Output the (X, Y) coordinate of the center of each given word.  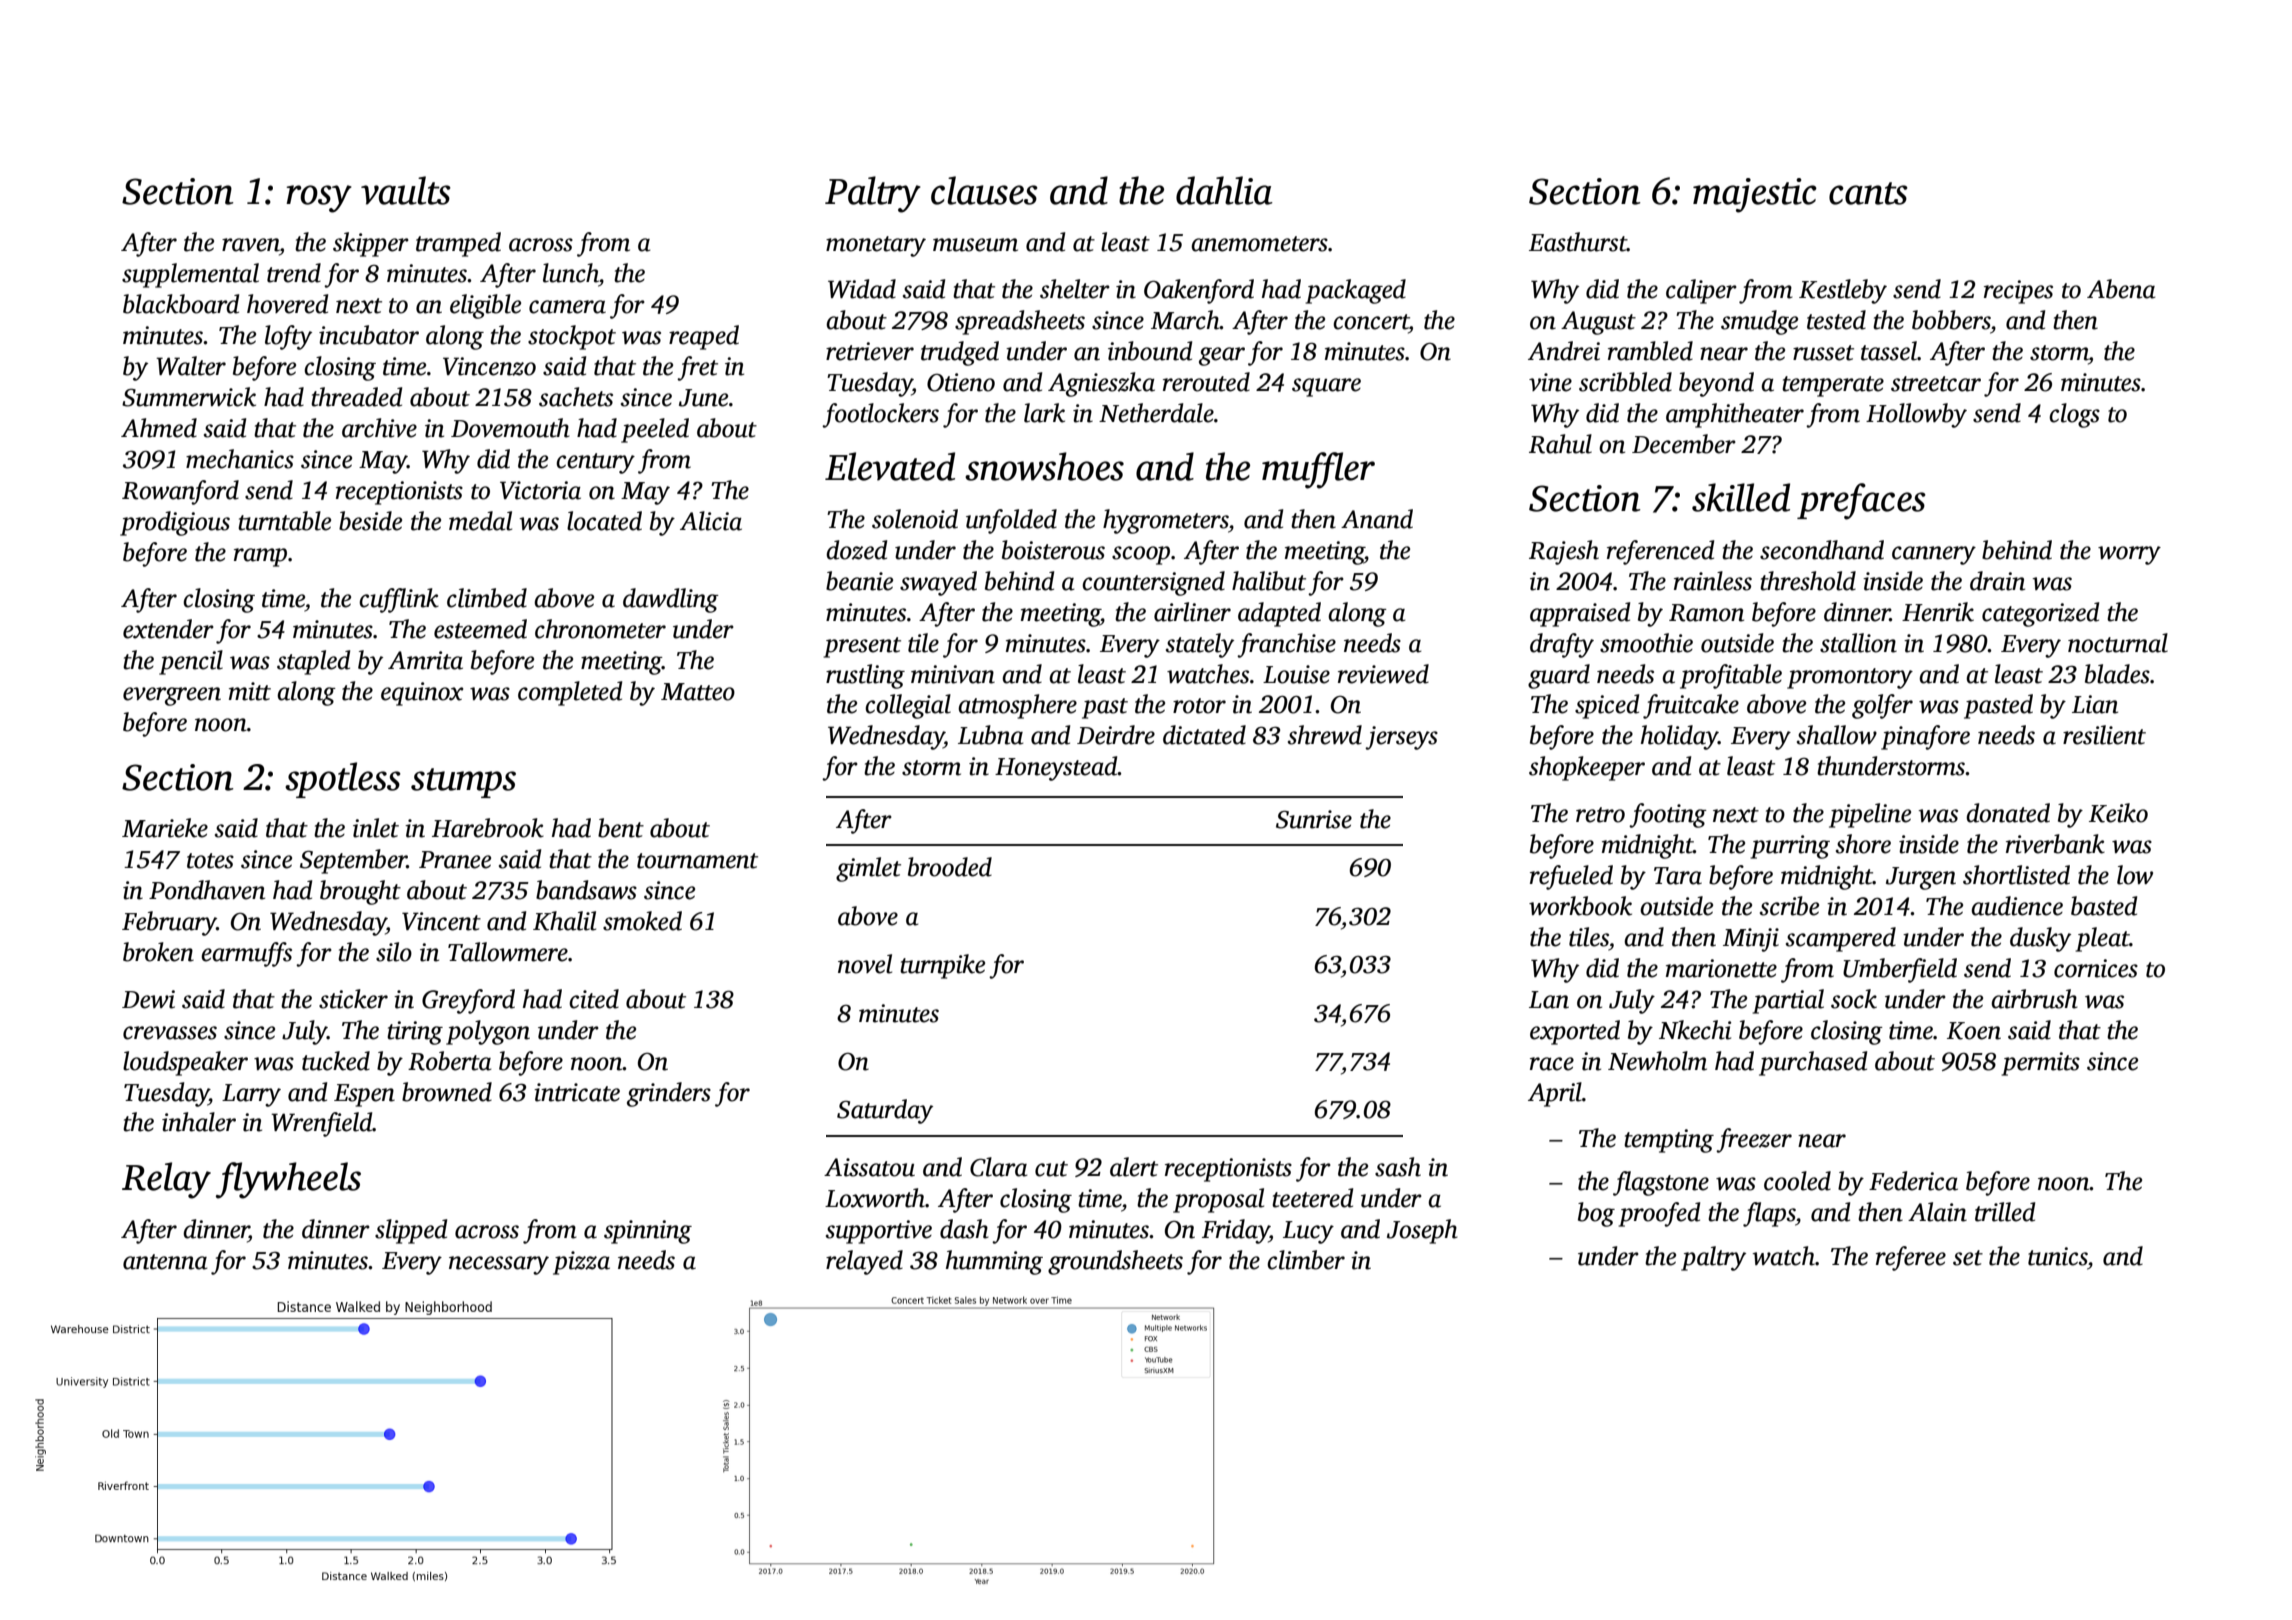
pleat (2103, 939)
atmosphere (1017, 706)
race (1552, 1064)
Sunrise (1314, 819)
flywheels (288, 1180)
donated (2008, 813)
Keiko (2118, 813)
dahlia (1224, 190)
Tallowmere (508, 952)
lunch (571, 273)
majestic (1755, 195)
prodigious (175, 523)
